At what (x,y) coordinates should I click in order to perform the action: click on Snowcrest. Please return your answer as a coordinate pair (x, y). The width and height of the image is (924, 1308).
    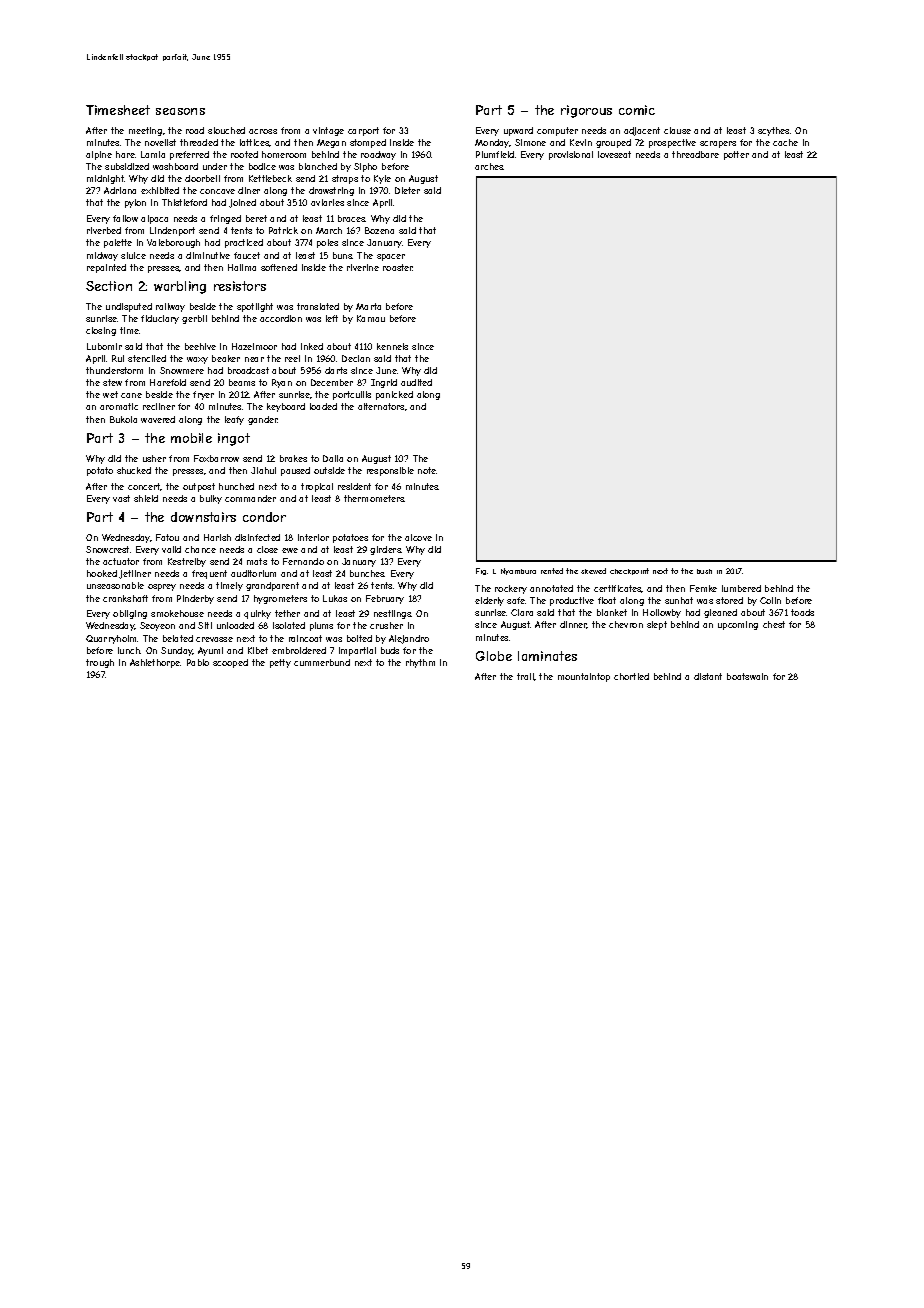
    Looking at the image, I should click on (107, 549).
